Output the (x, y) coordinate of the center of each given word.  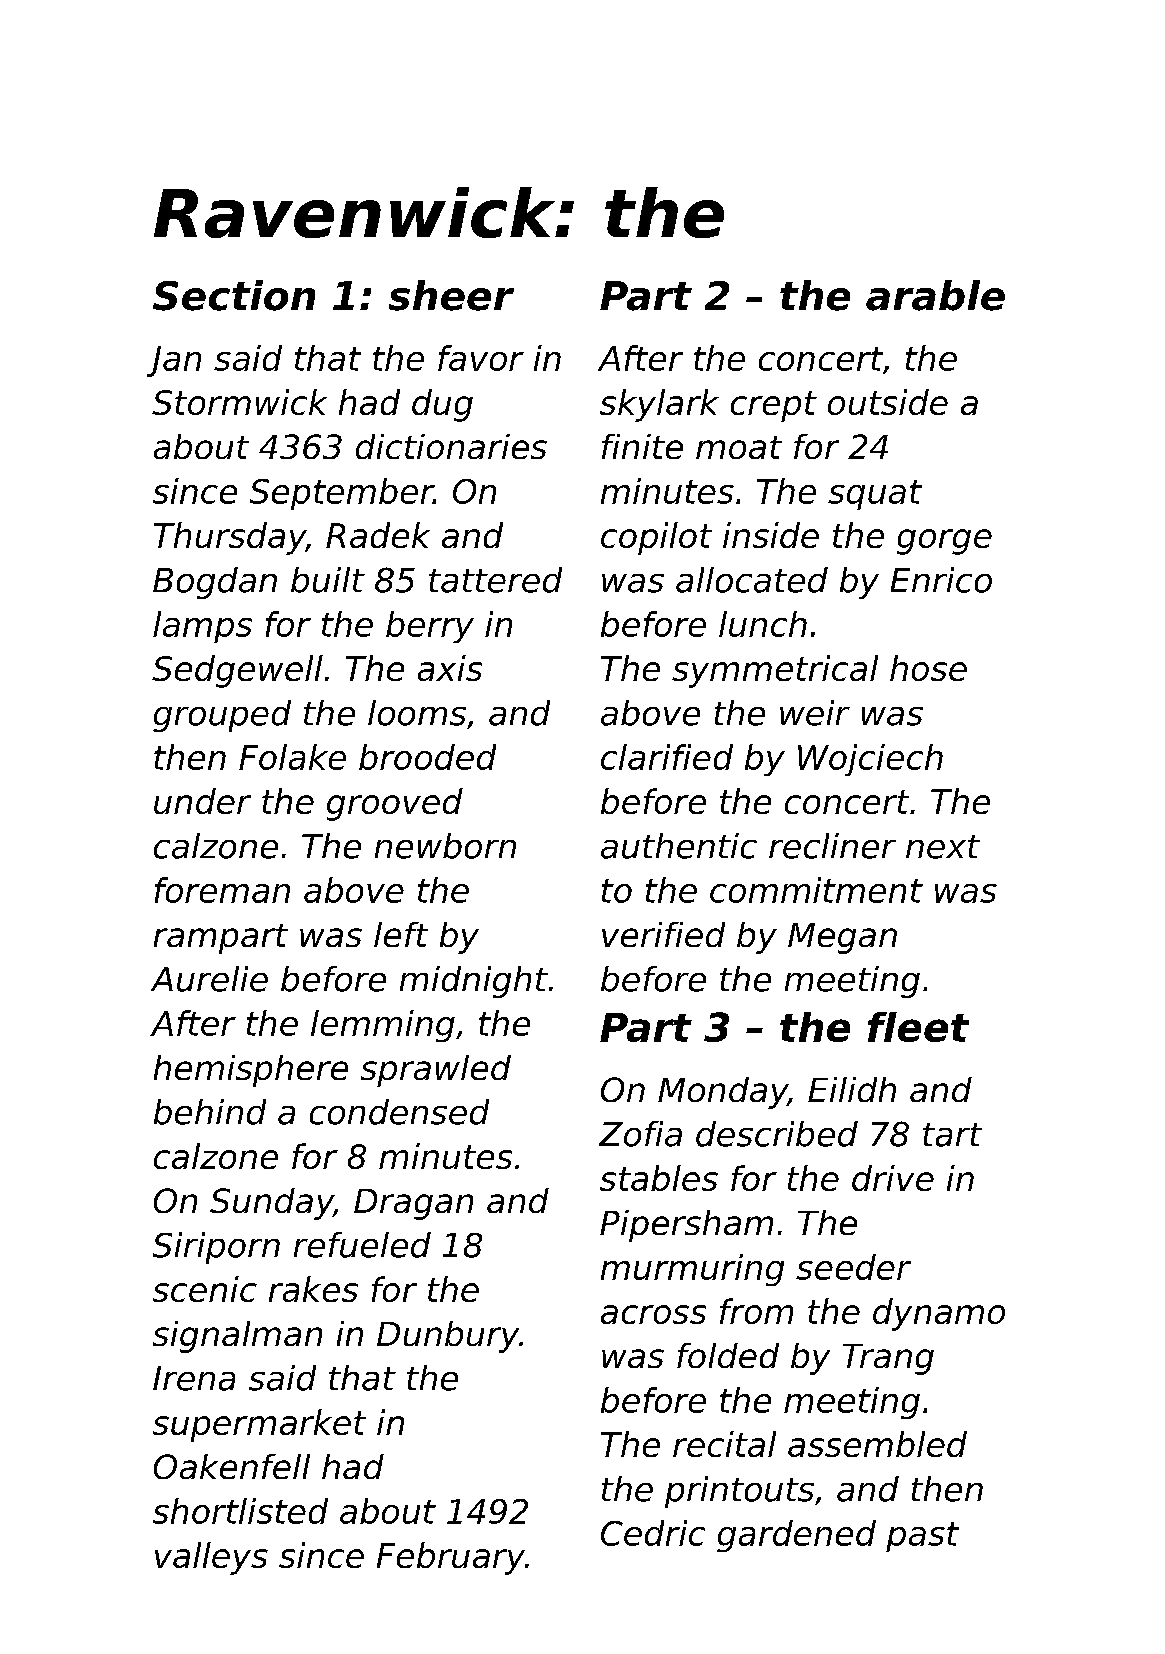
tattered (495, 580)
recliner (832, 846)
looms (417, 713)
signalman (237, 1337)
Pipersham (686, 1226)
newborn (445, 846)
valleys (211, 1558)
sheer (451, 295)
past (922, 1537)
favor (481, 358)
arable (935, 295)
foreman (222, 890)
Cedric (653, 1533)
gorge (944, 542)
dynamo (939, 1314)
